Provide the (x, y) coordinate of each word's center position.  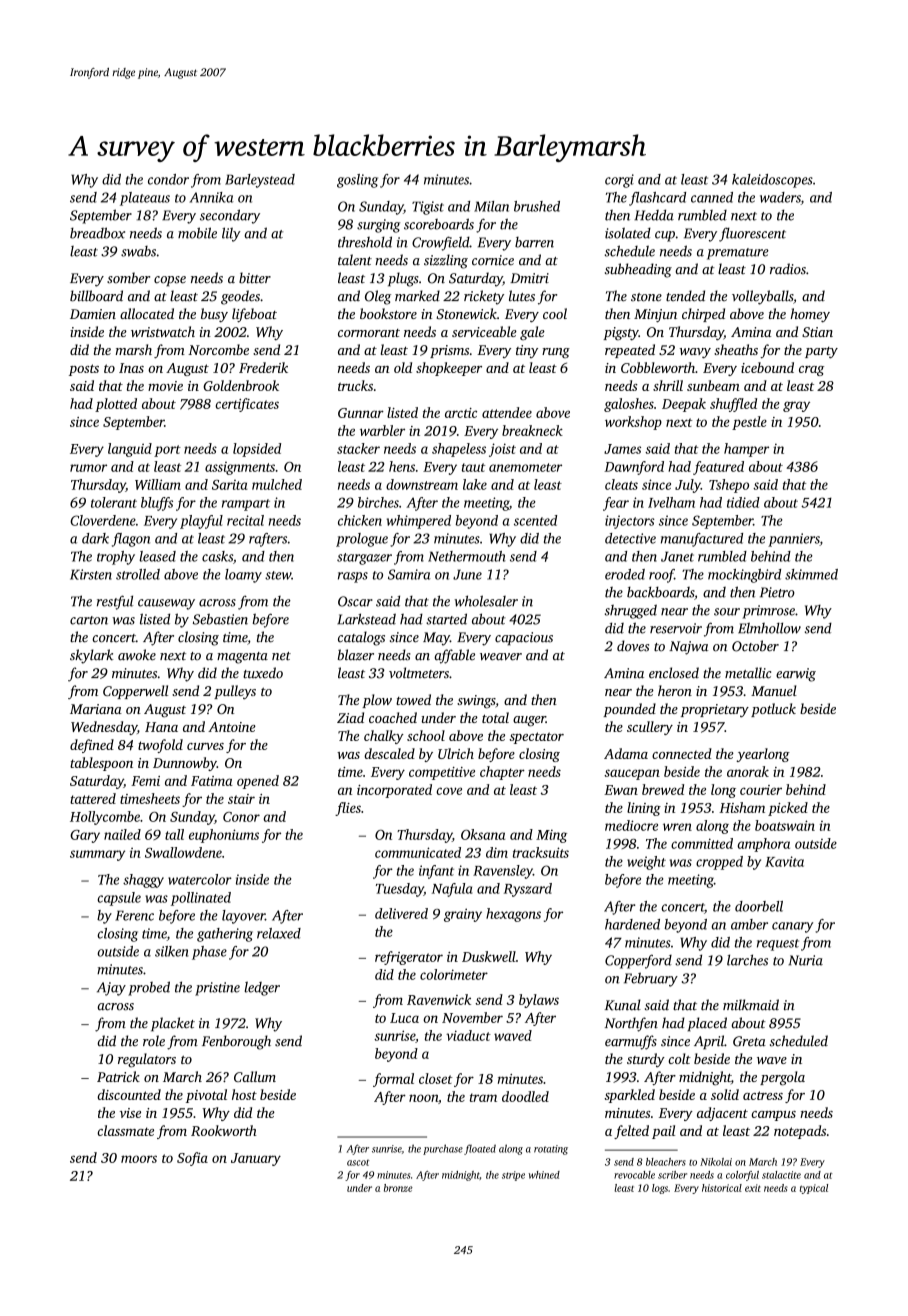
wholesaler (486, 601)
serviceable (484, 331)
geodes (240, 297)
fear (616, 504)
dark (95, 538)
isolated (628, 233)
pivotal (206, 1096)
